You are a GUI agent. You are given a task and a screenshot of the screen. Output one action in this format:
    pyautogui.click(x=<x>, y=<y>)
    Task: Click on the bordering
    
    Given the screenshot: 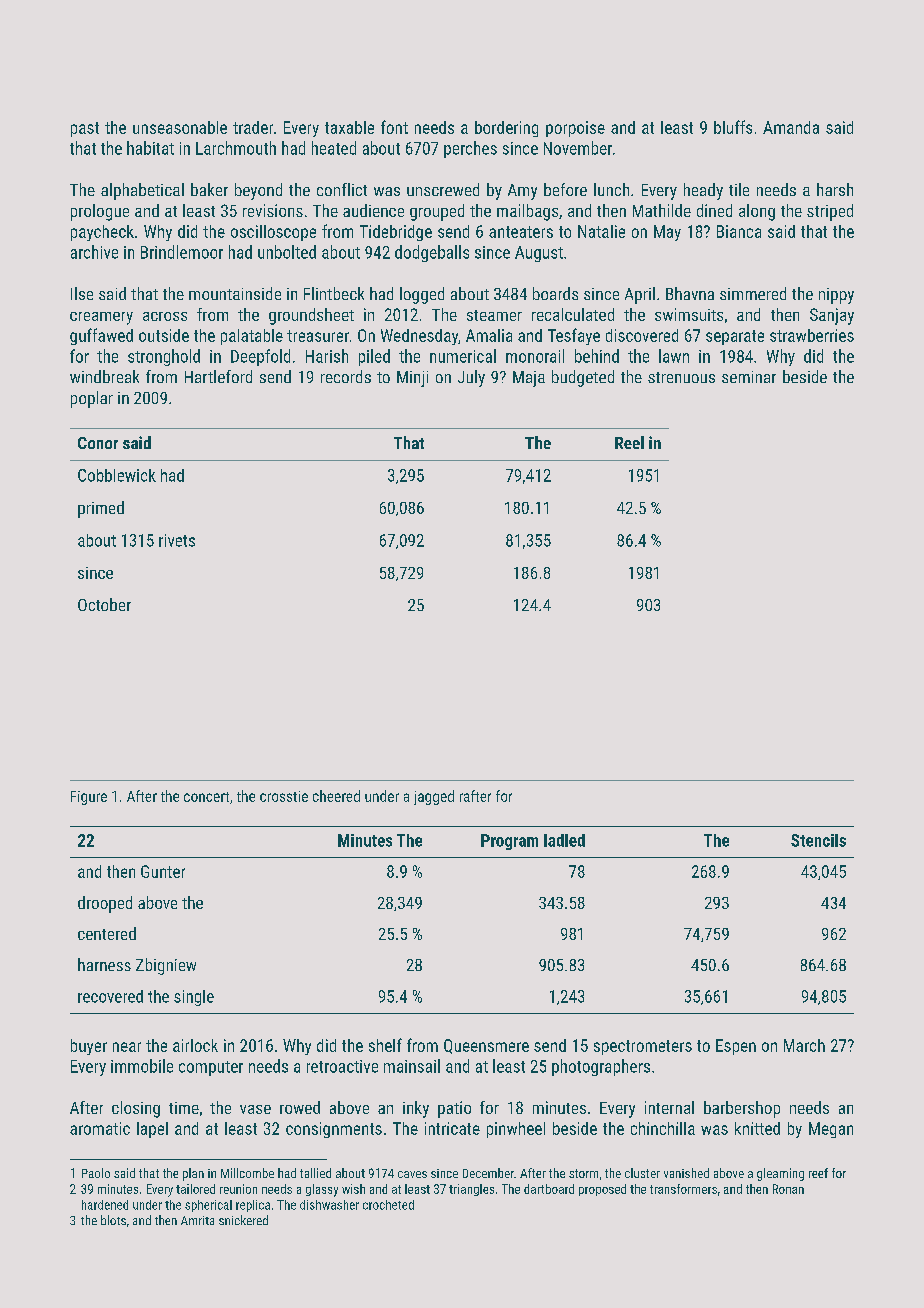 What is the action you would take?
    pyautogui.click(x=506, y=129)
